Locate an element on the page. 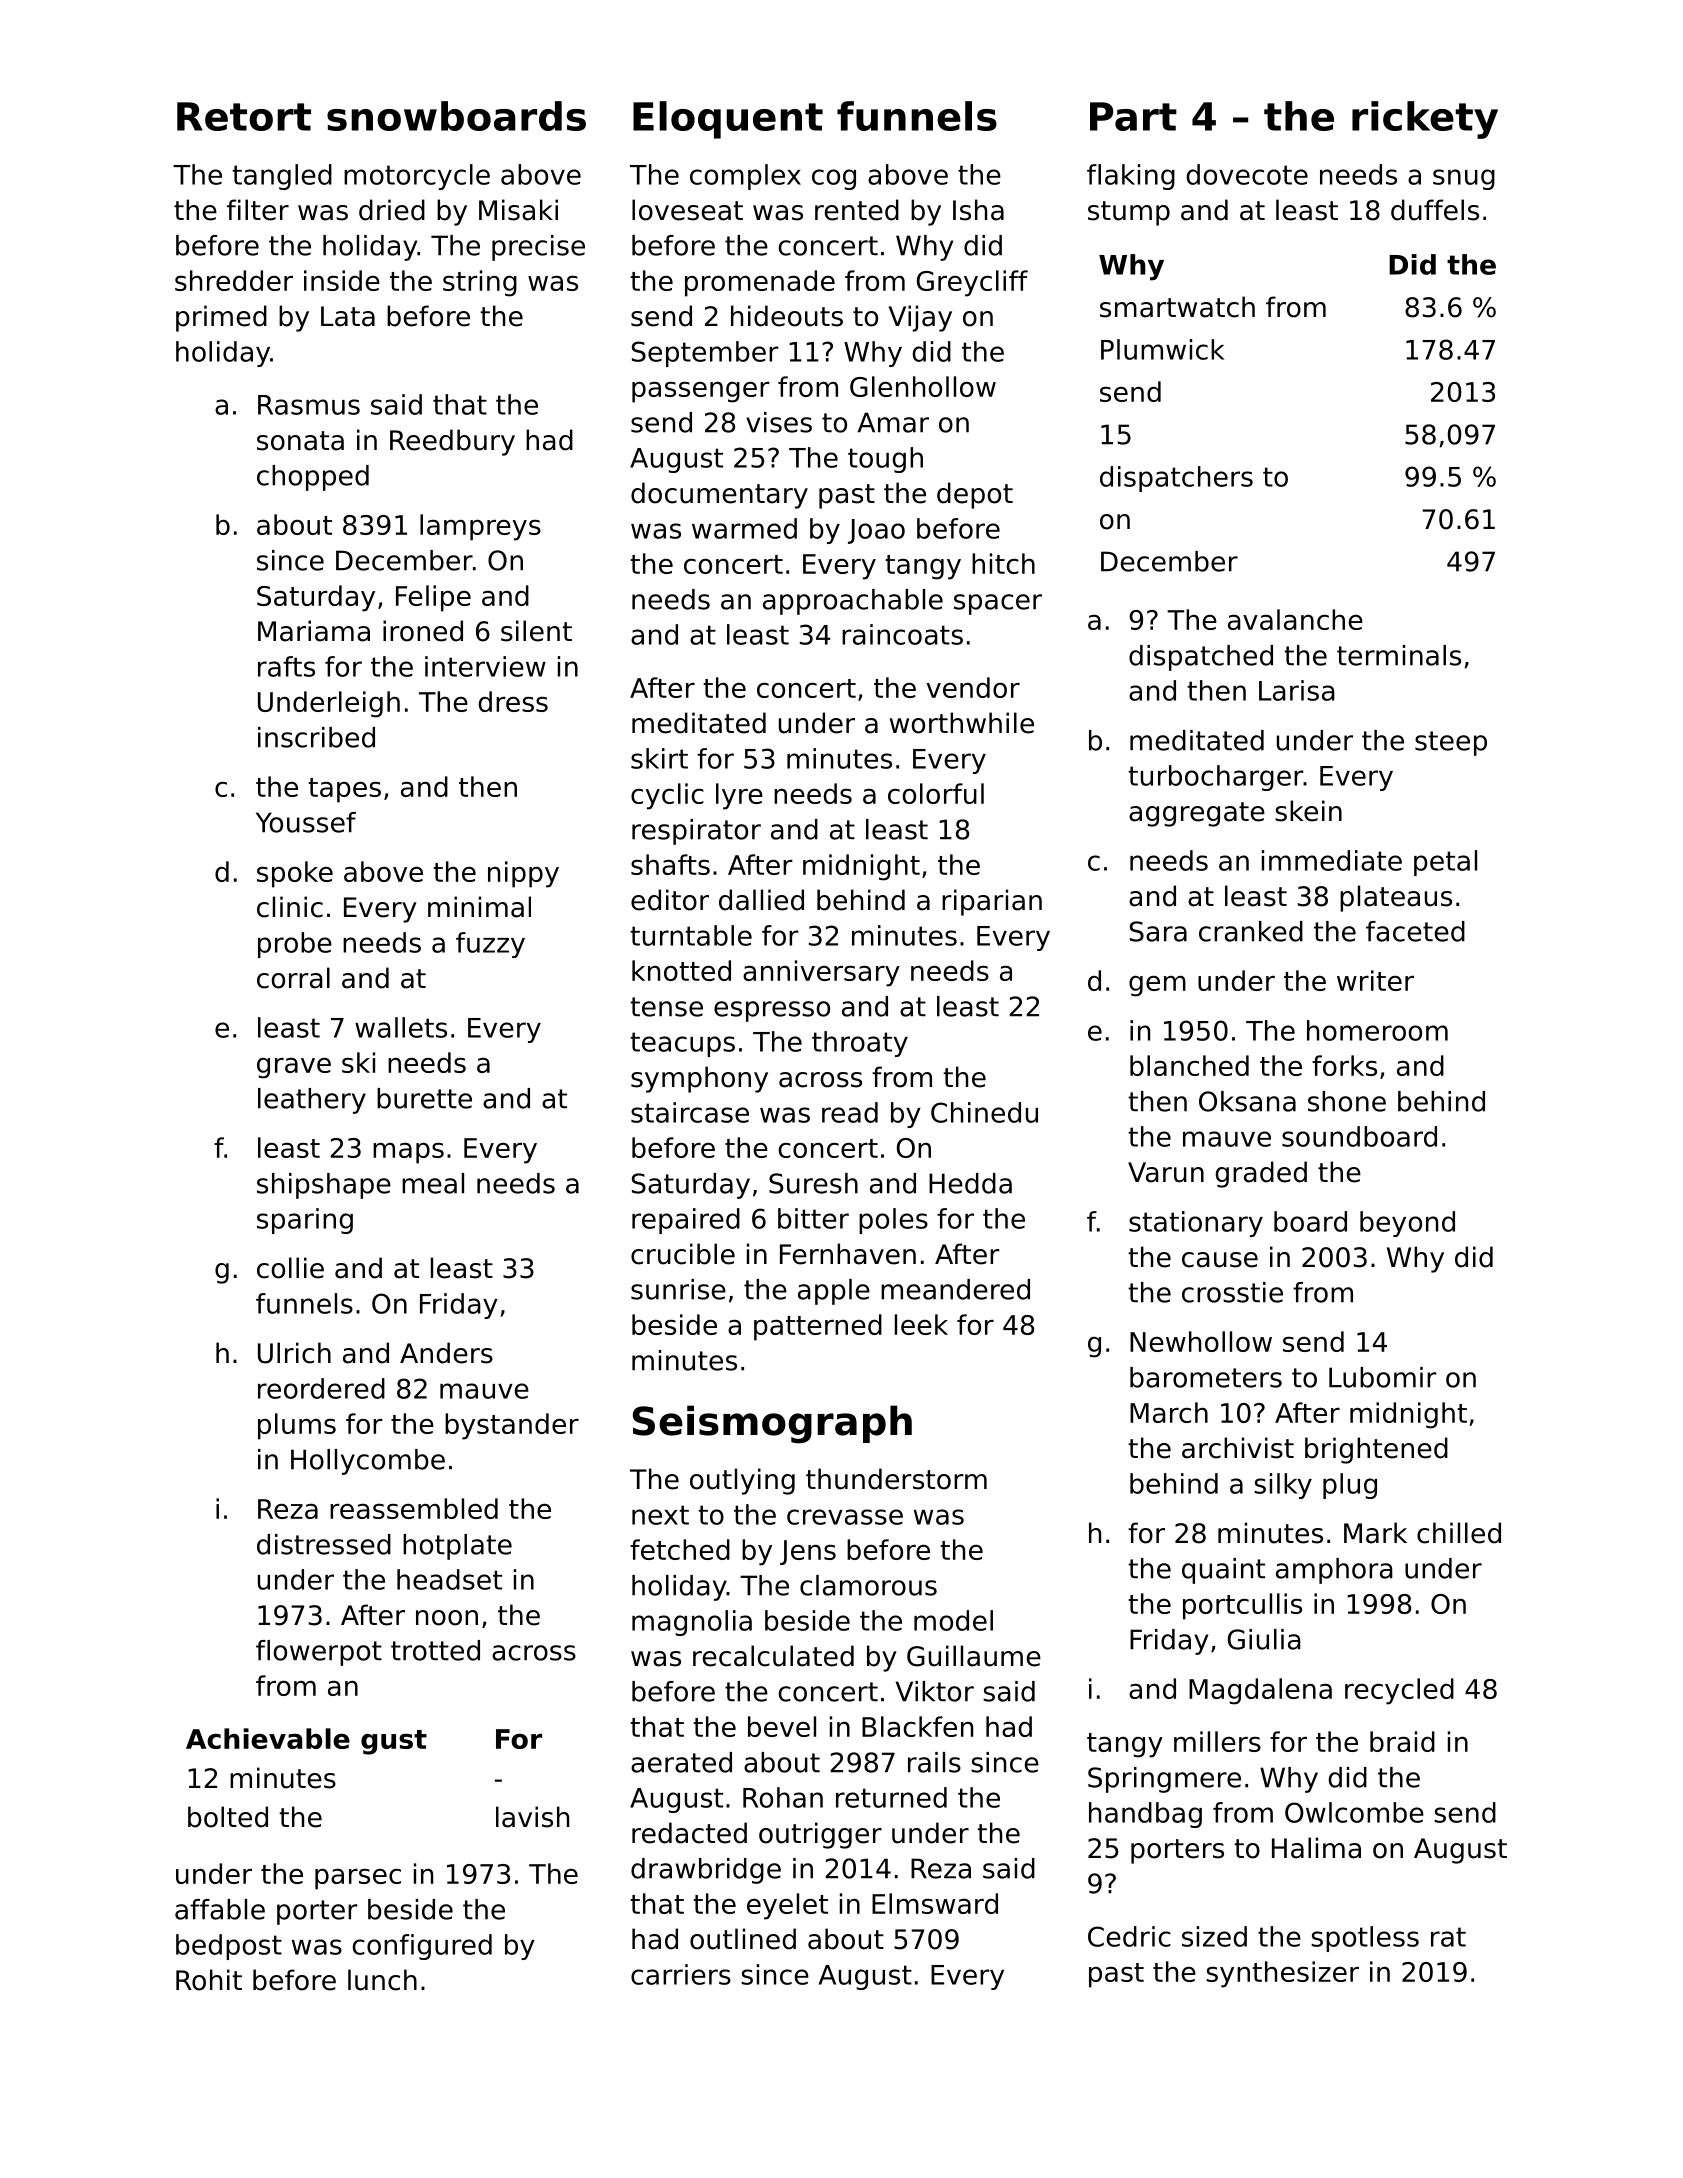 The image size is (1683, 2178). Joao is located at coordinates (876, 531).
